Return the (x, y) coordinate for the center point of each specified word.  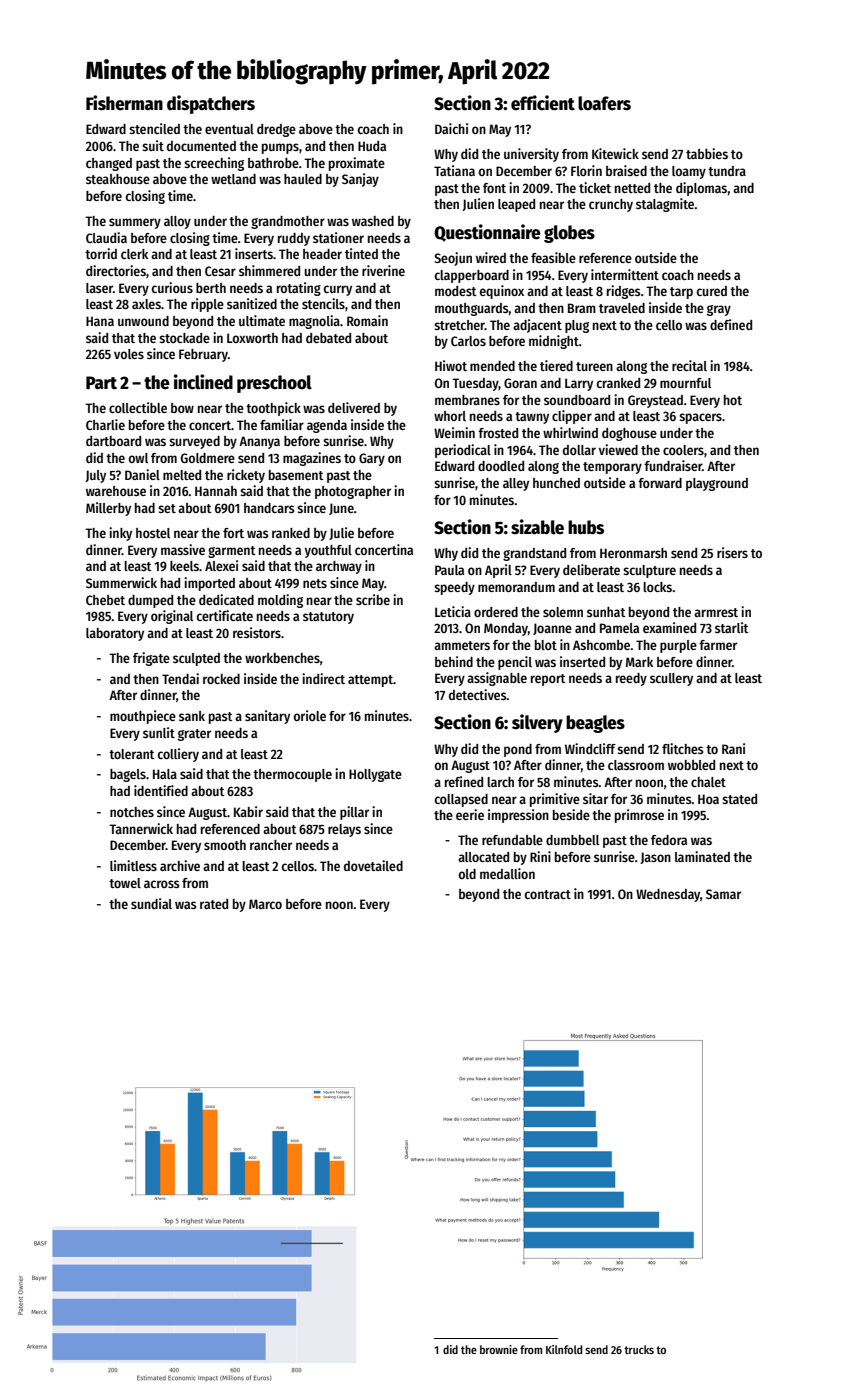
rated (214, 904)
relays (344, 830)
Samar (723, 894)
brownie (499, 1349)
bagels (128, 775)
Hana (100, 321)
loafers (604, 103)
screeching (214, 164)
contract (548, 894)
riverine (383, 270)
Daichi (451, 128)
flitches (682, 748)
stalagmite (665, 205)
